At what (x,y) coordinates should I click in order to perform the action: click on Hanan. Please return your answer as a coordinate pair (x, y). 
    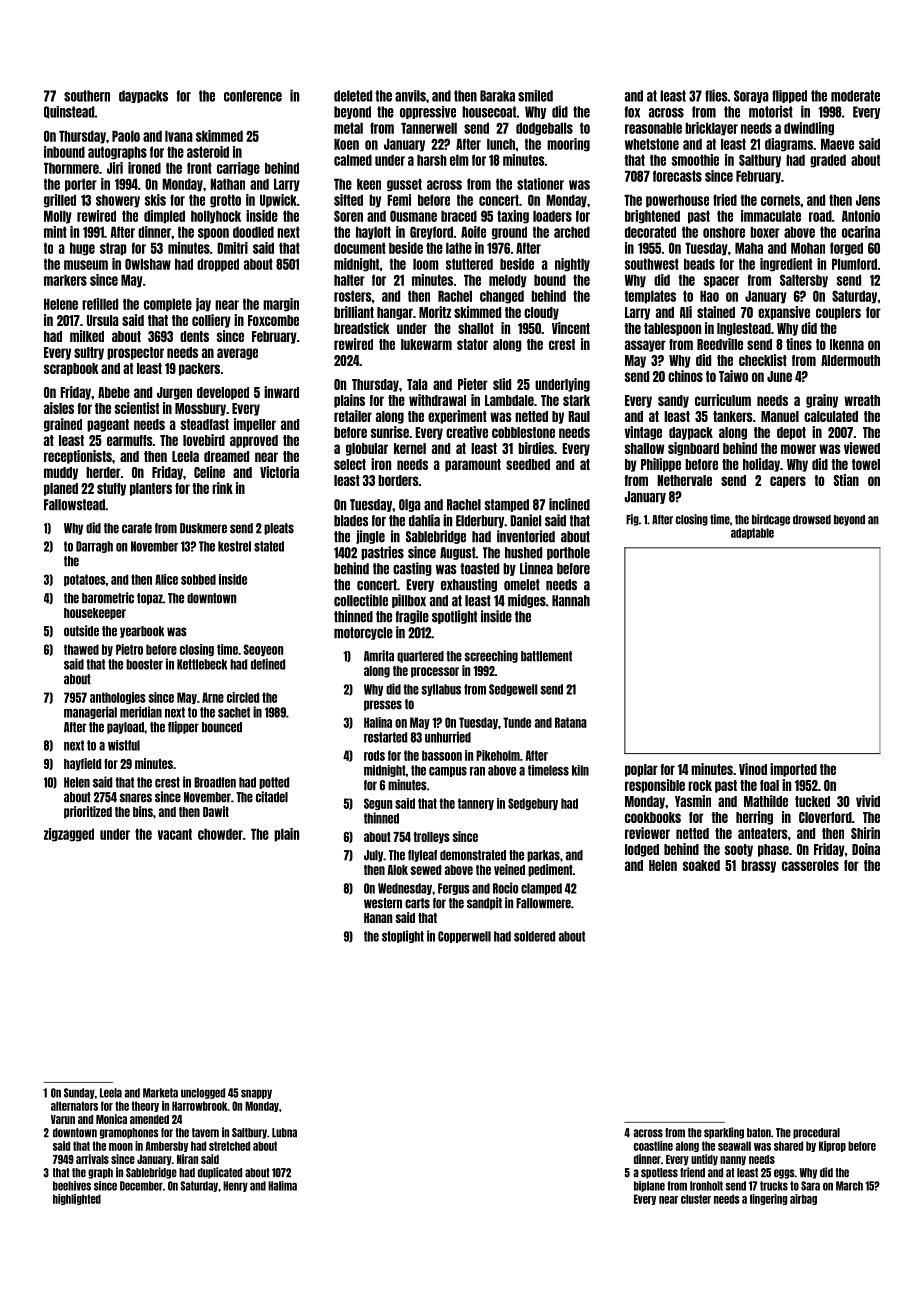
    Looking at the image, I should click on (378, 918).
